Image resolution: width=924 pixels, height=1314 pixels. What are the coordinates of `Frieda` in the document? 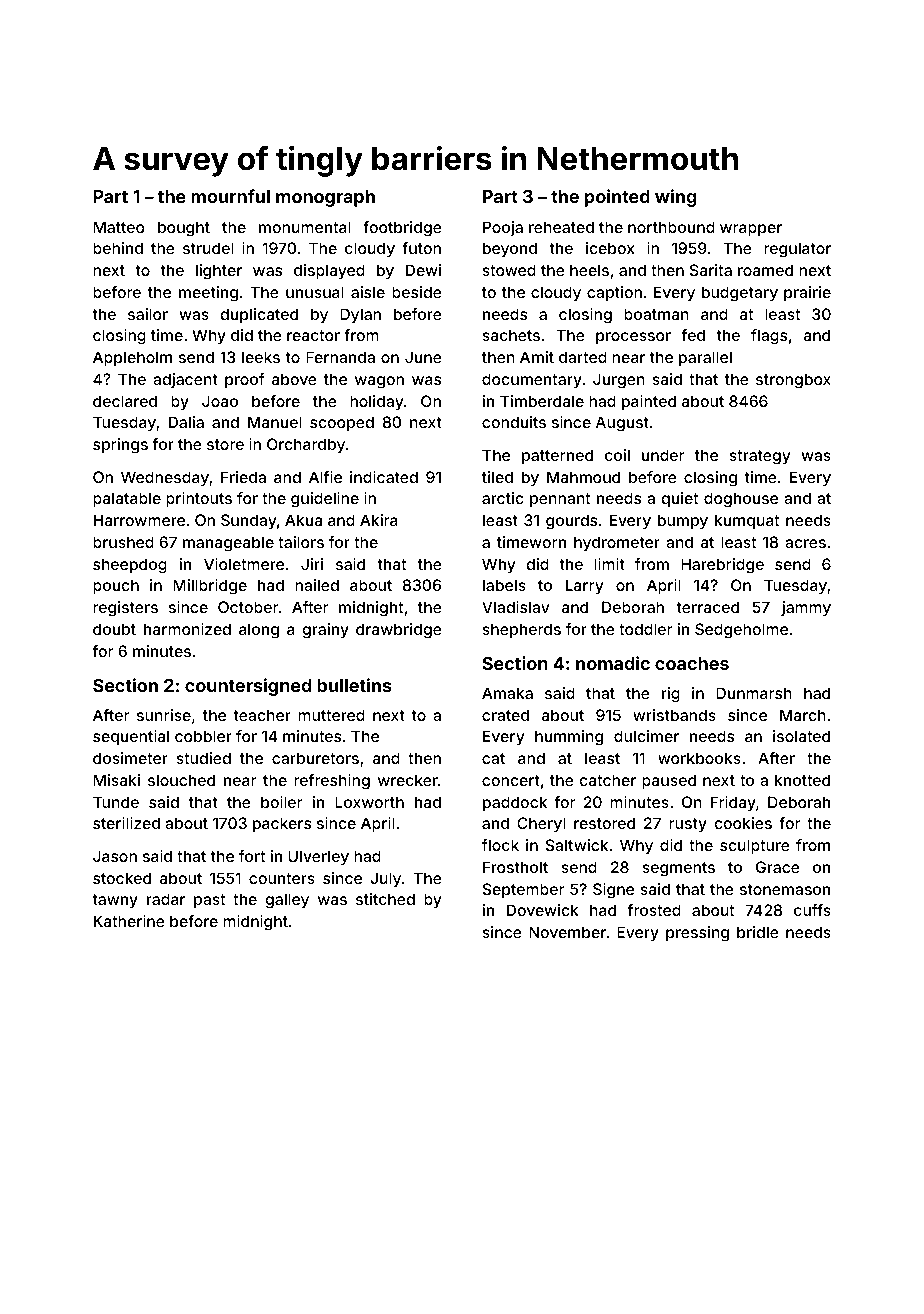 It's located at (243, 477).
